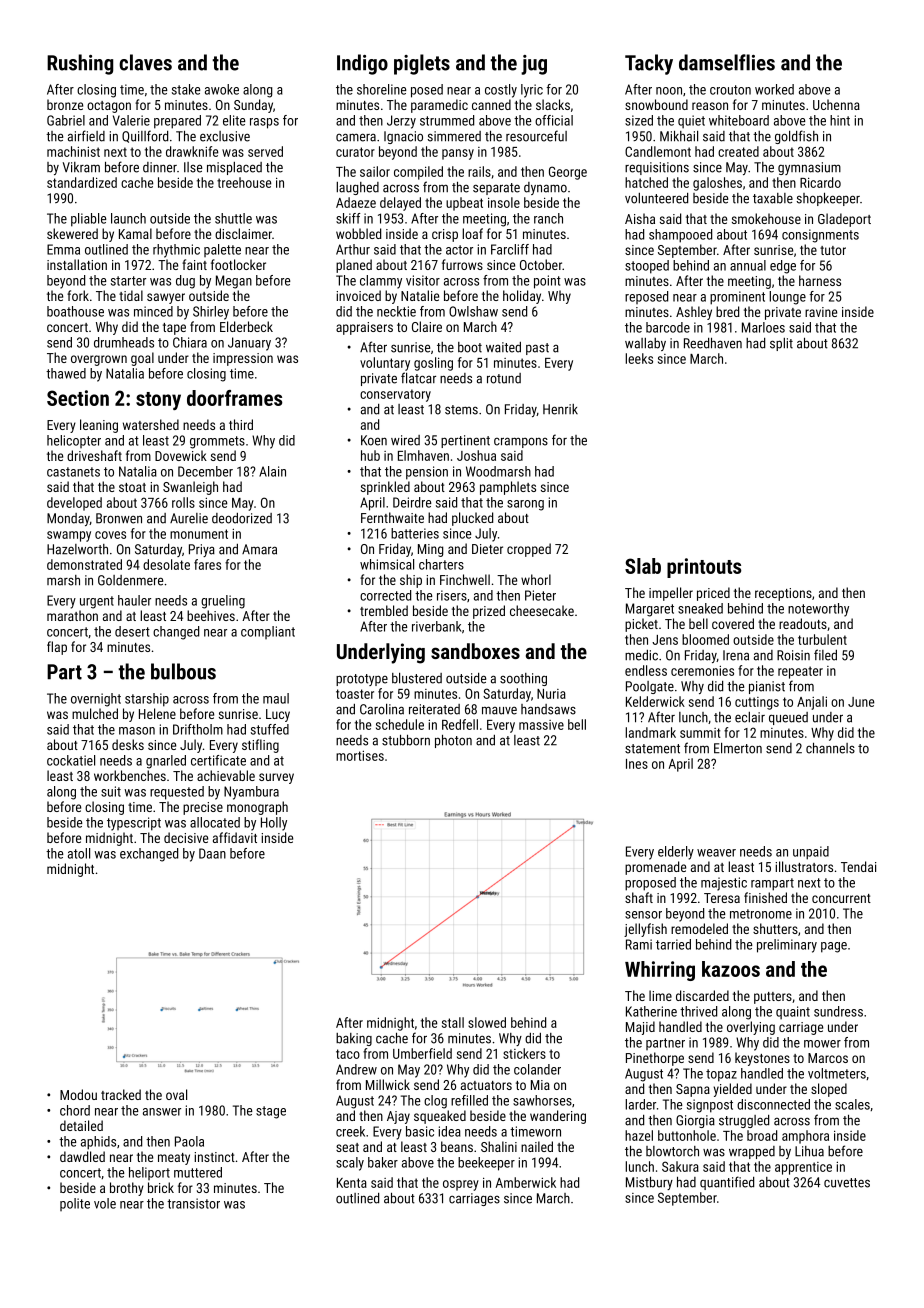  Describe the element at coordinates (233, 218) in the screenshot. I see `shuttle` at that location.
